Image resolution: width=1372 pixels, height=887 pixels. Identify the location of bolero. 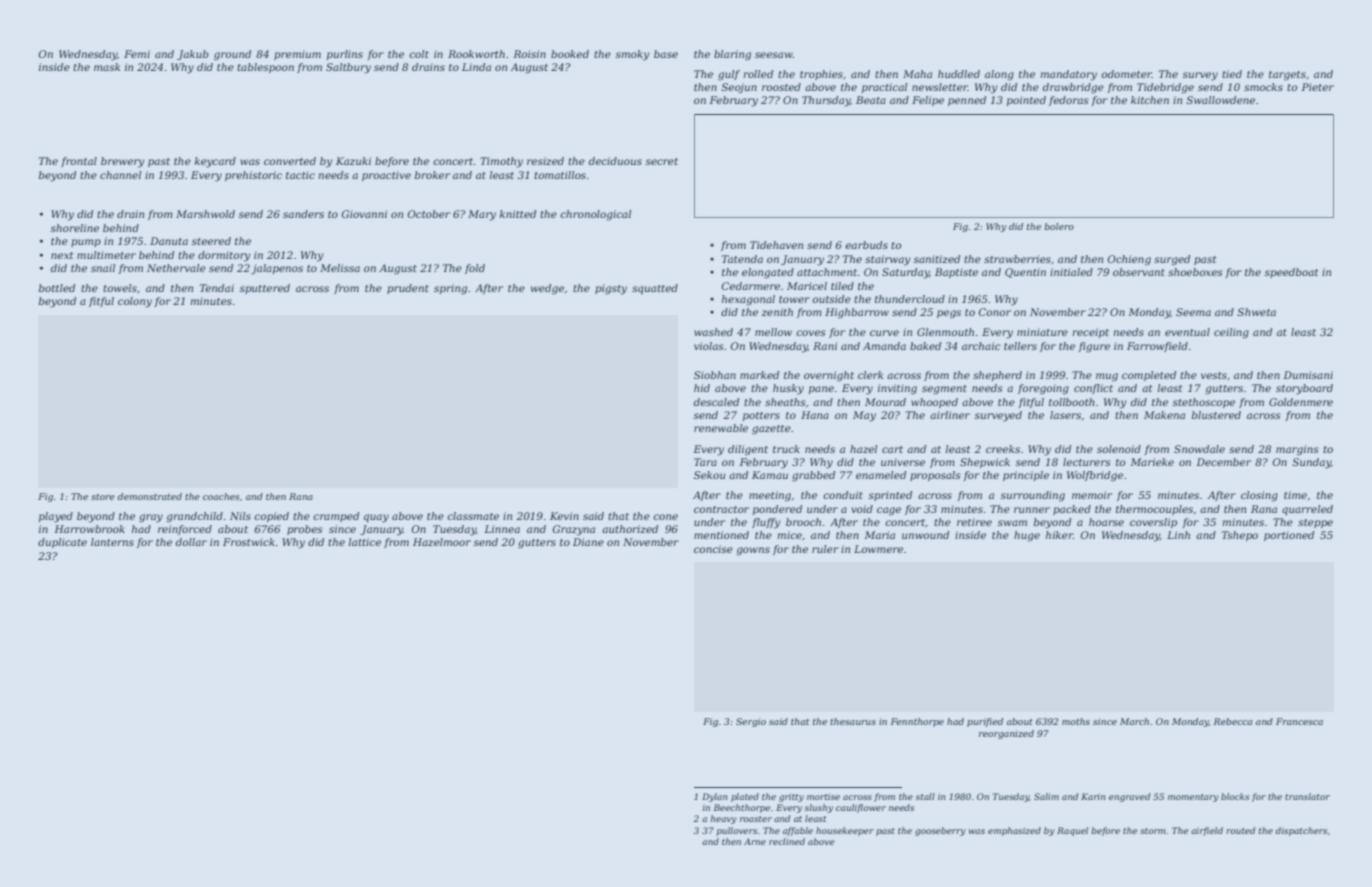
(1059, 226).
